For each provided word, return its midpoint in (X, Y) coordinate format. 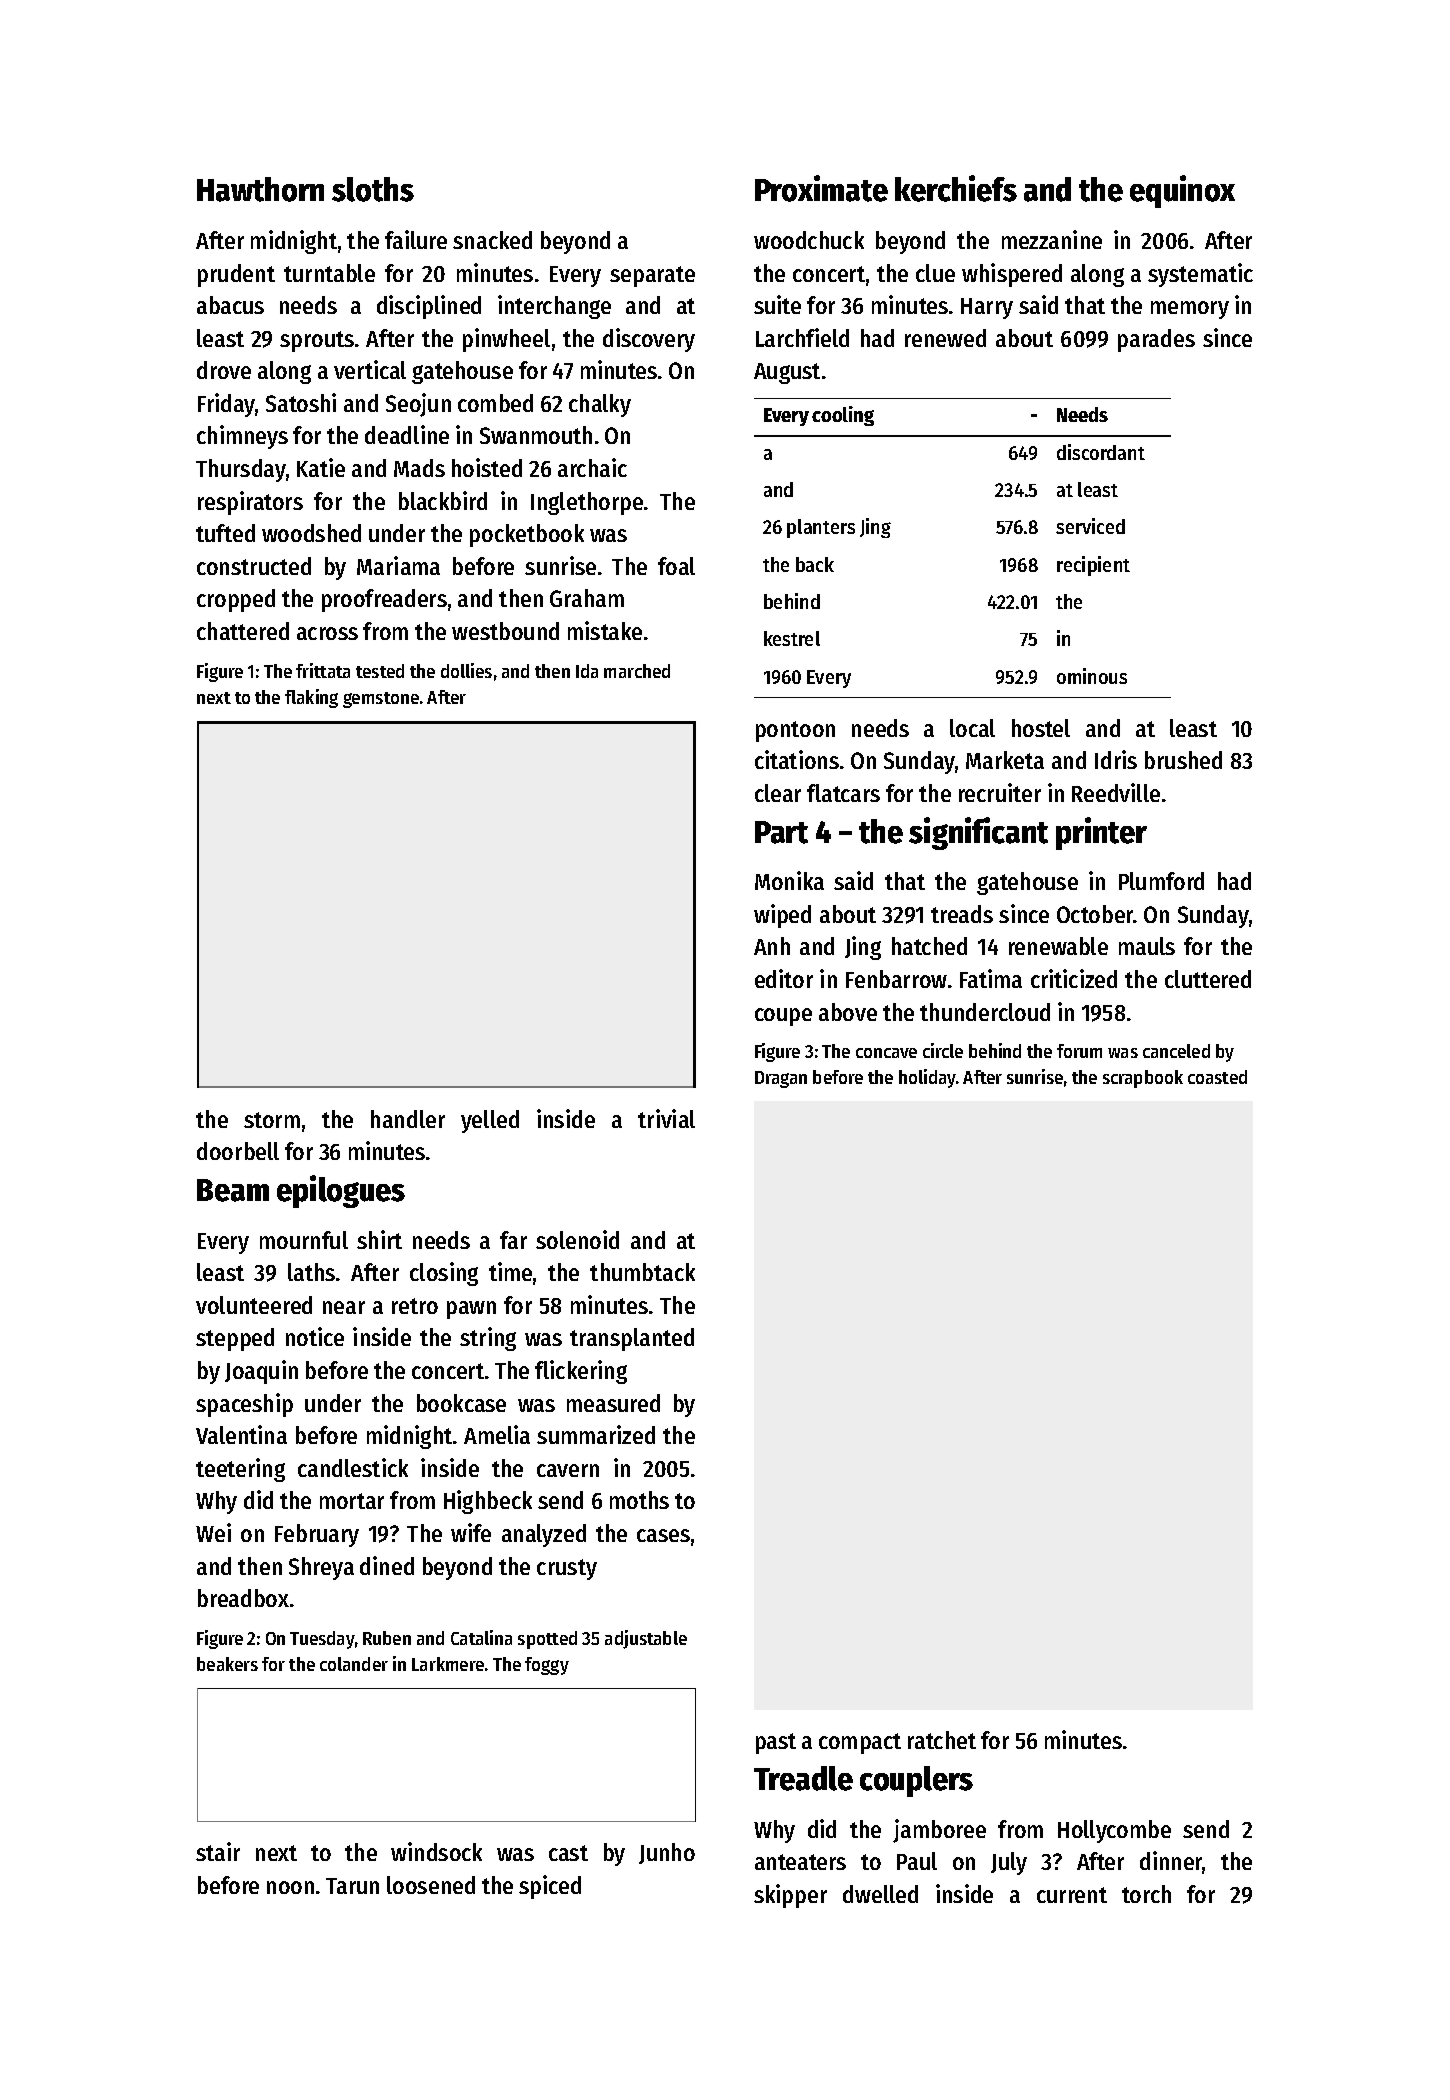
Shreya (321, 1568)
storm (272, 1120)
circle (943, 1050)
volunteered (254, 1305)
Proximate (821, 188)
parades (1156, 340)
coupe (783, 1017)
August (787, 373)
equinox (1182, 191)
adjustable (646, 1639)
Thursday (241, 470)
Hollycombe (1114, 1831)
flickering (581, 1372)
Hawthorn (260, 189)
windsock (436, 1851)
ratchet (942, 1740)
